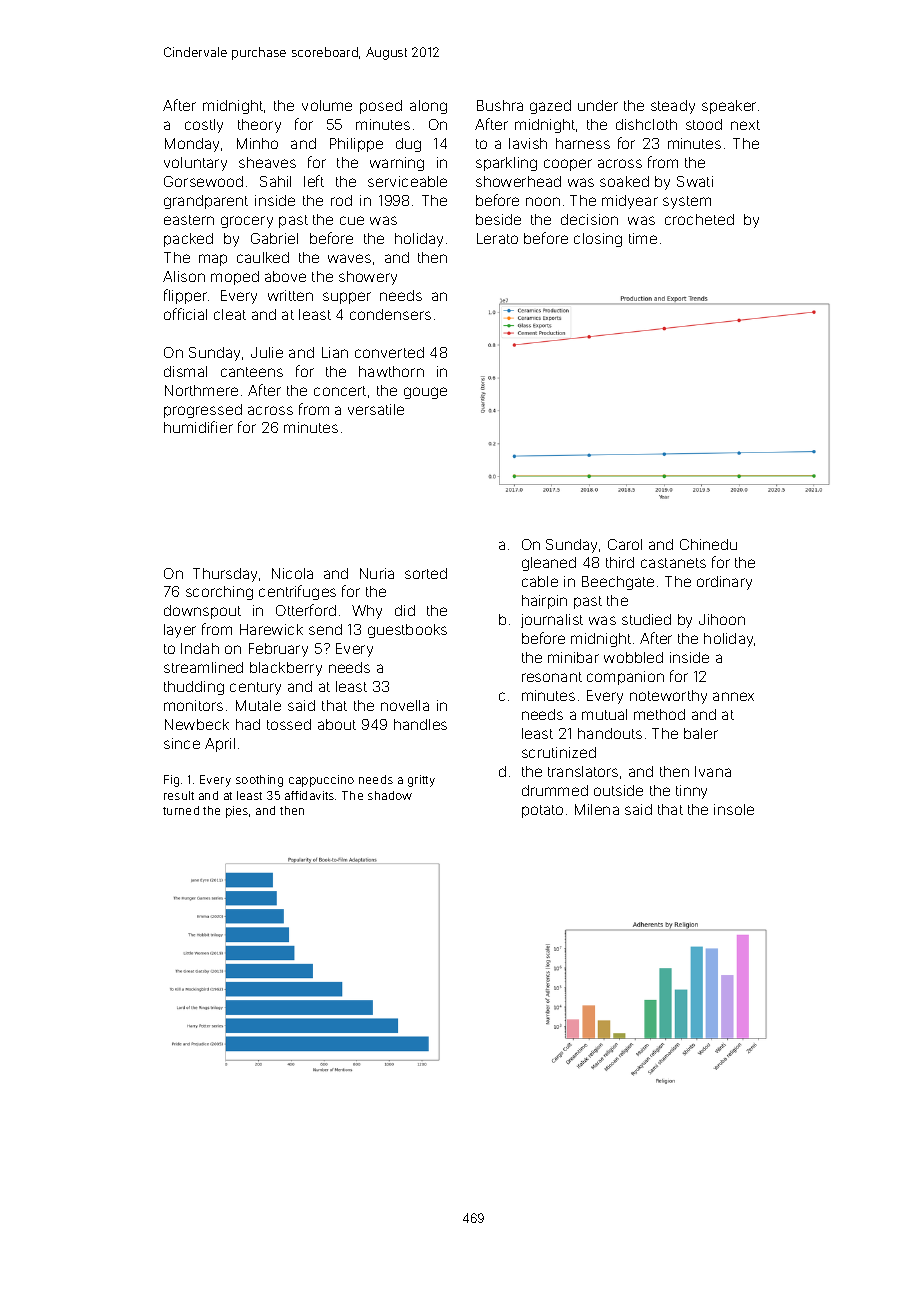 The height and width of the document is (1311, 924). What do you see at coordinates (598, 105) in the document?
I see `under` at bounding box center [598, 105].
